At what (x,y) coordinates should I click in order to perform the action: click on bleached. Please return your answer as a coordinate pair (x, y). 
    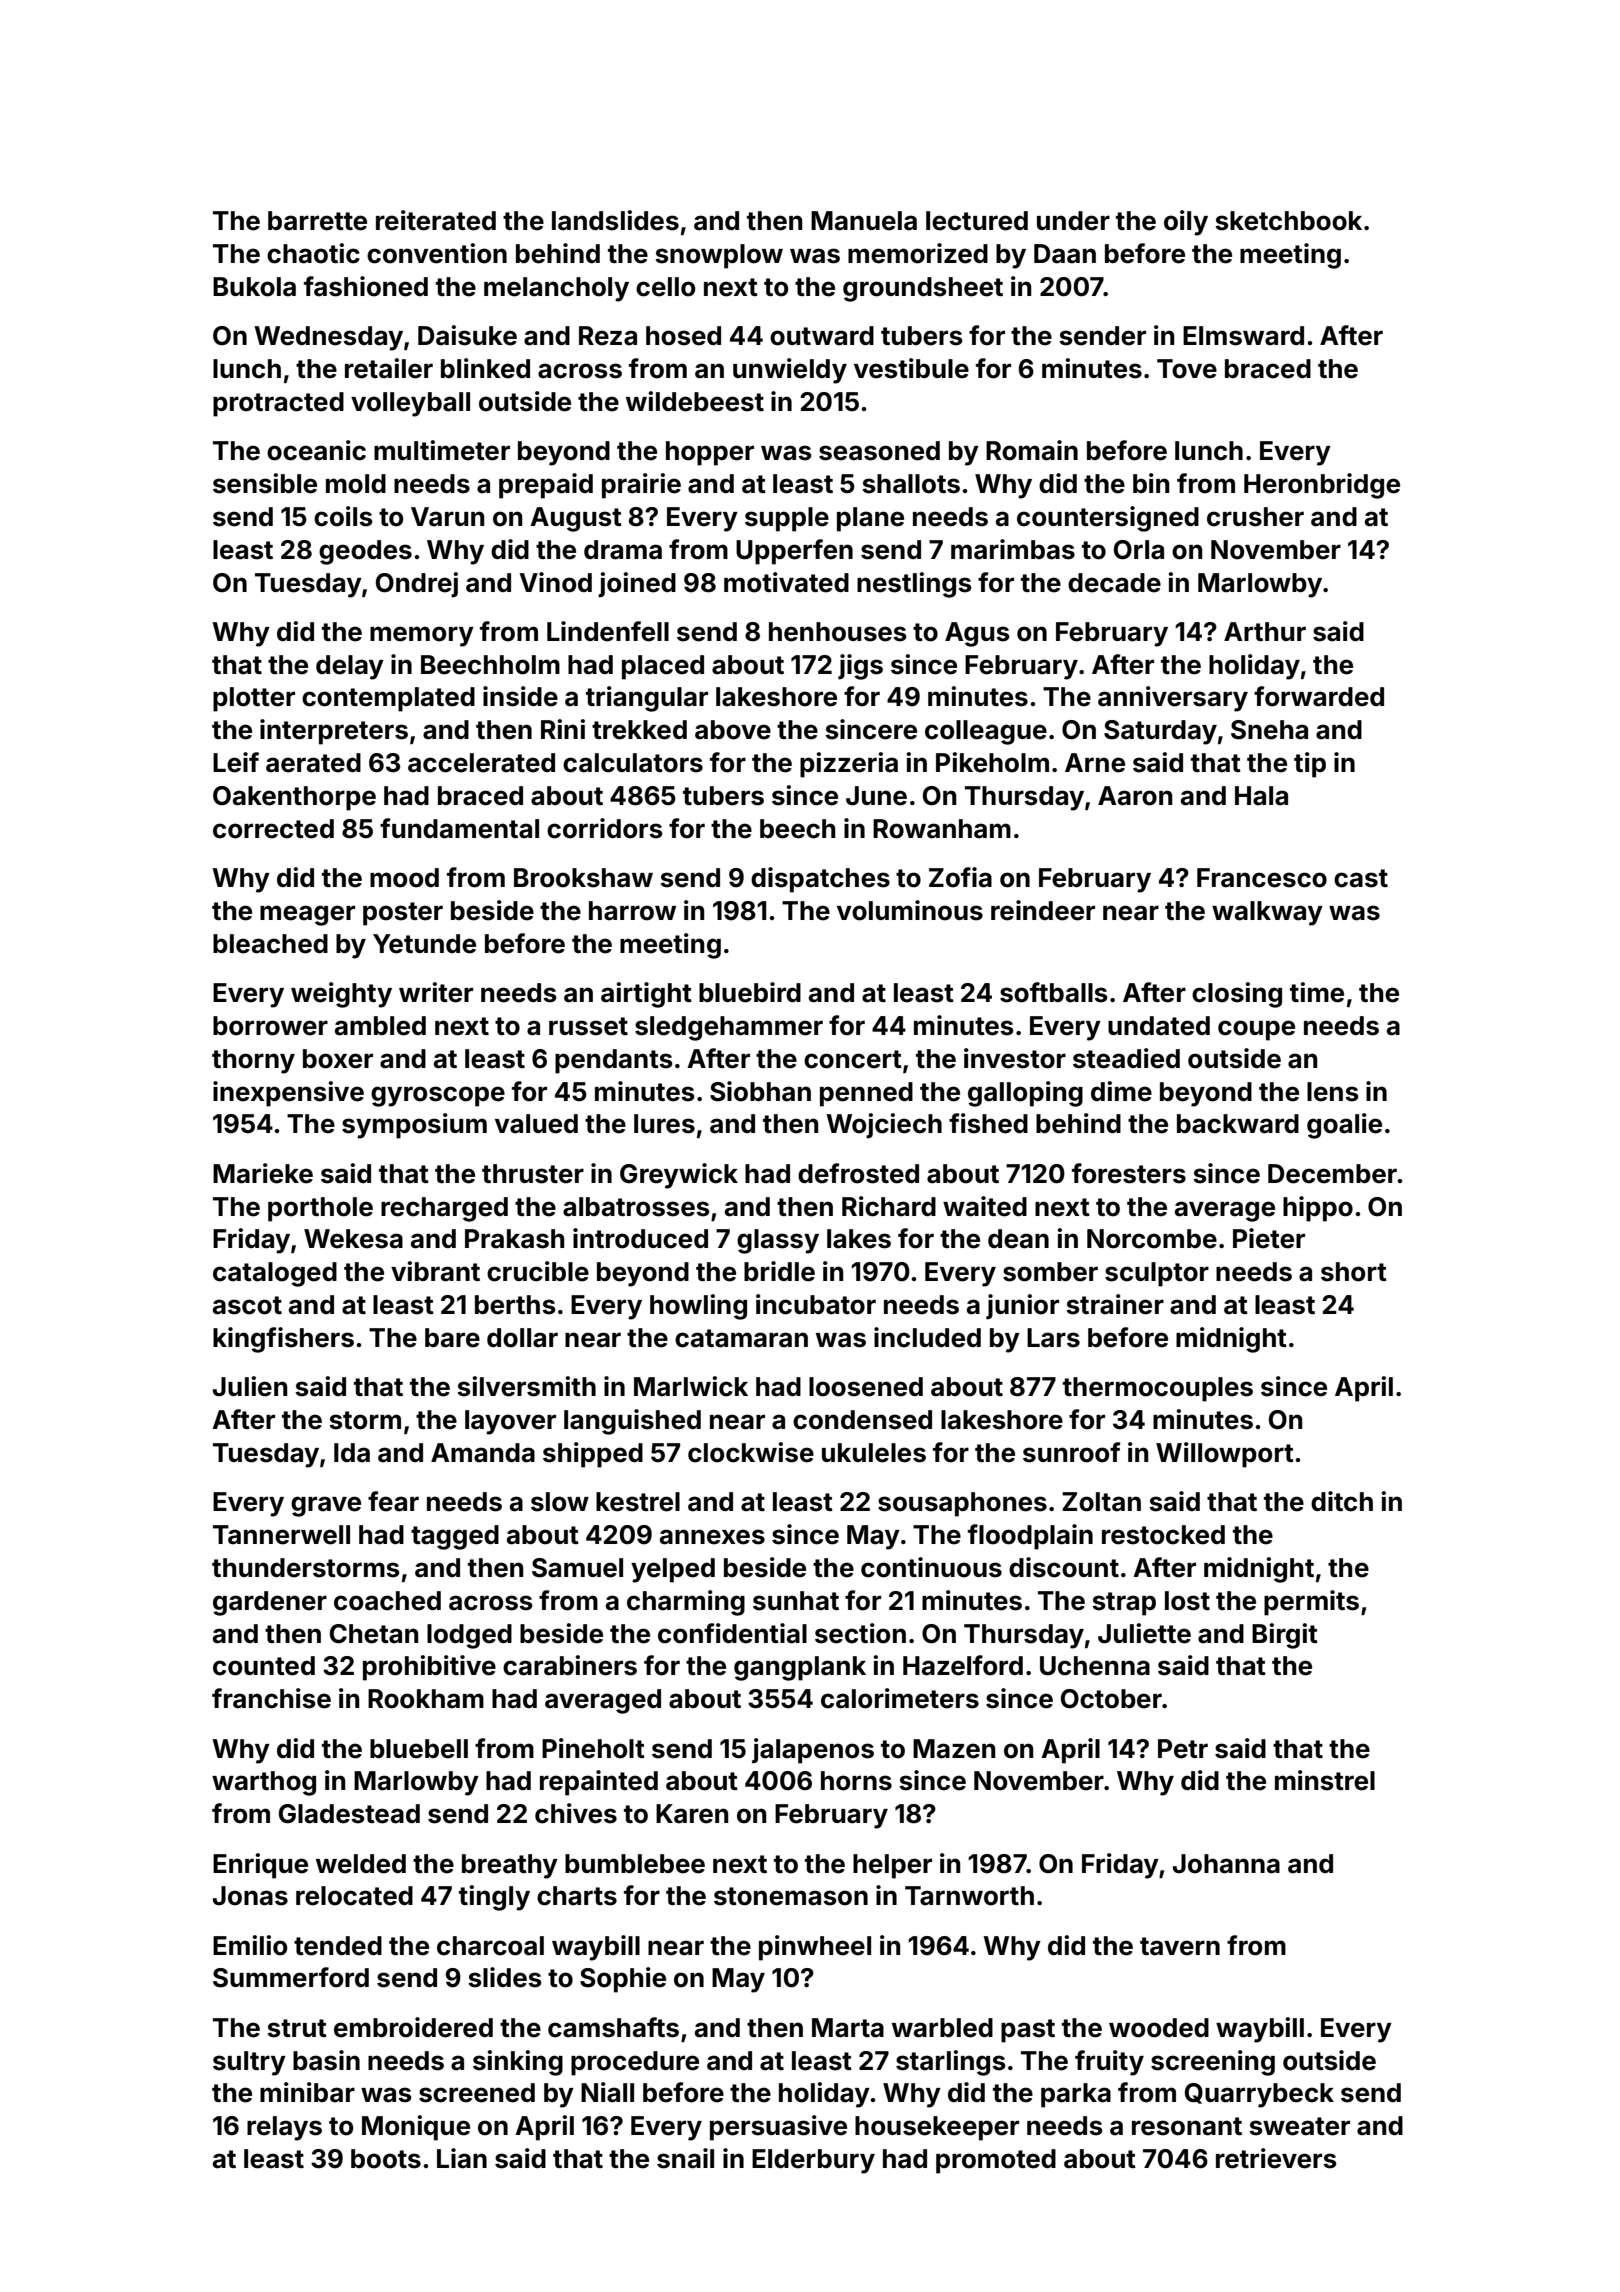
    Looking at the image, I should click on (270, 944).
